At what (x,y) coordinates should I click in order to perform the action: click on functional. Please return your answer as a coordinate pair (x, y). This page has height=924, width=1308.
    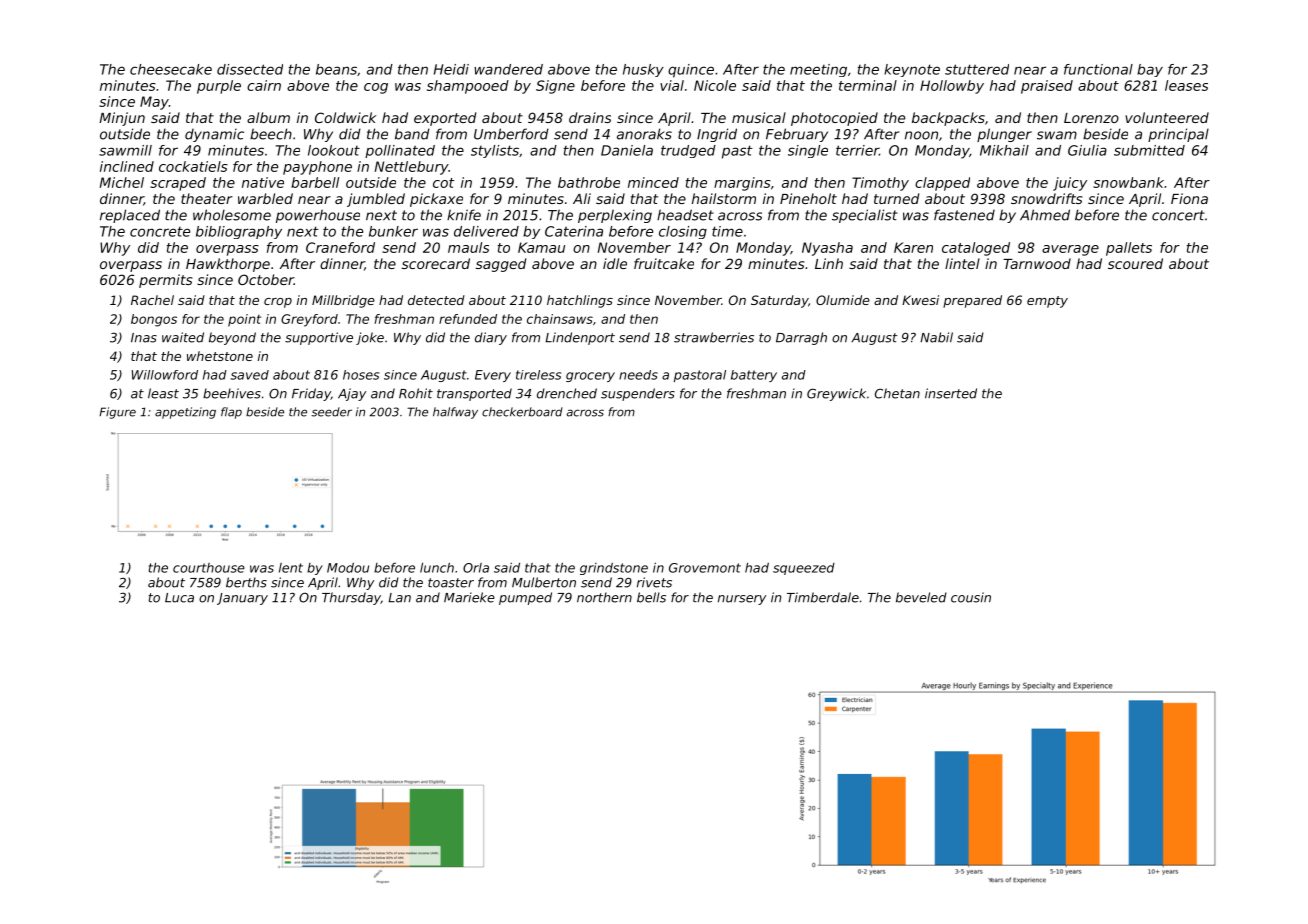
    Looking at the image, I should click on (1098, 69).
